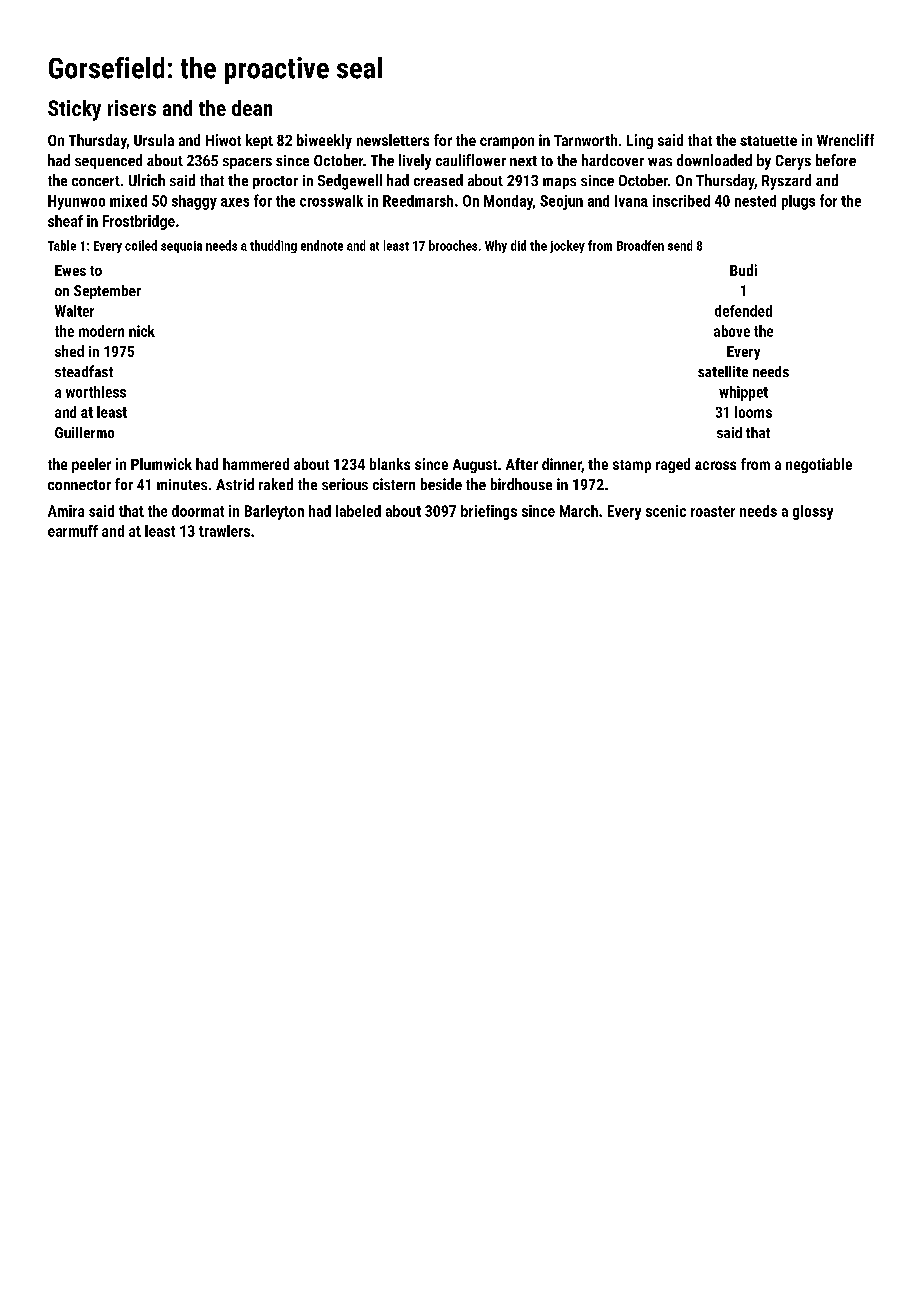 This screenshot has height=1308, width=924. Describe the element at coordinates (141, 245) in the screenshot. I see `coiled` at that location.
